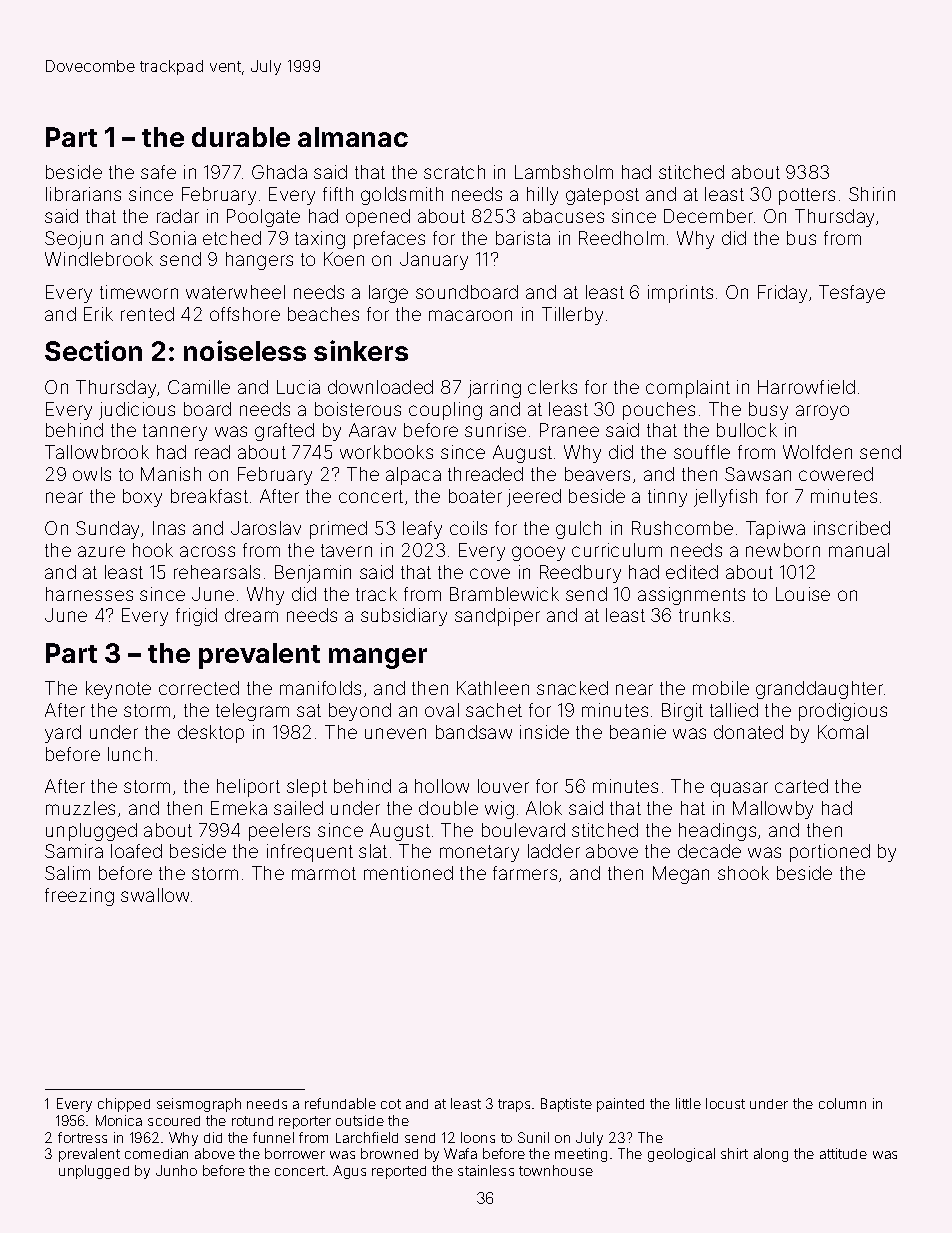  What do you see at coordinates (782, 294) in the screenshot?
I see `Friday` at bounding box center [782, 294].
